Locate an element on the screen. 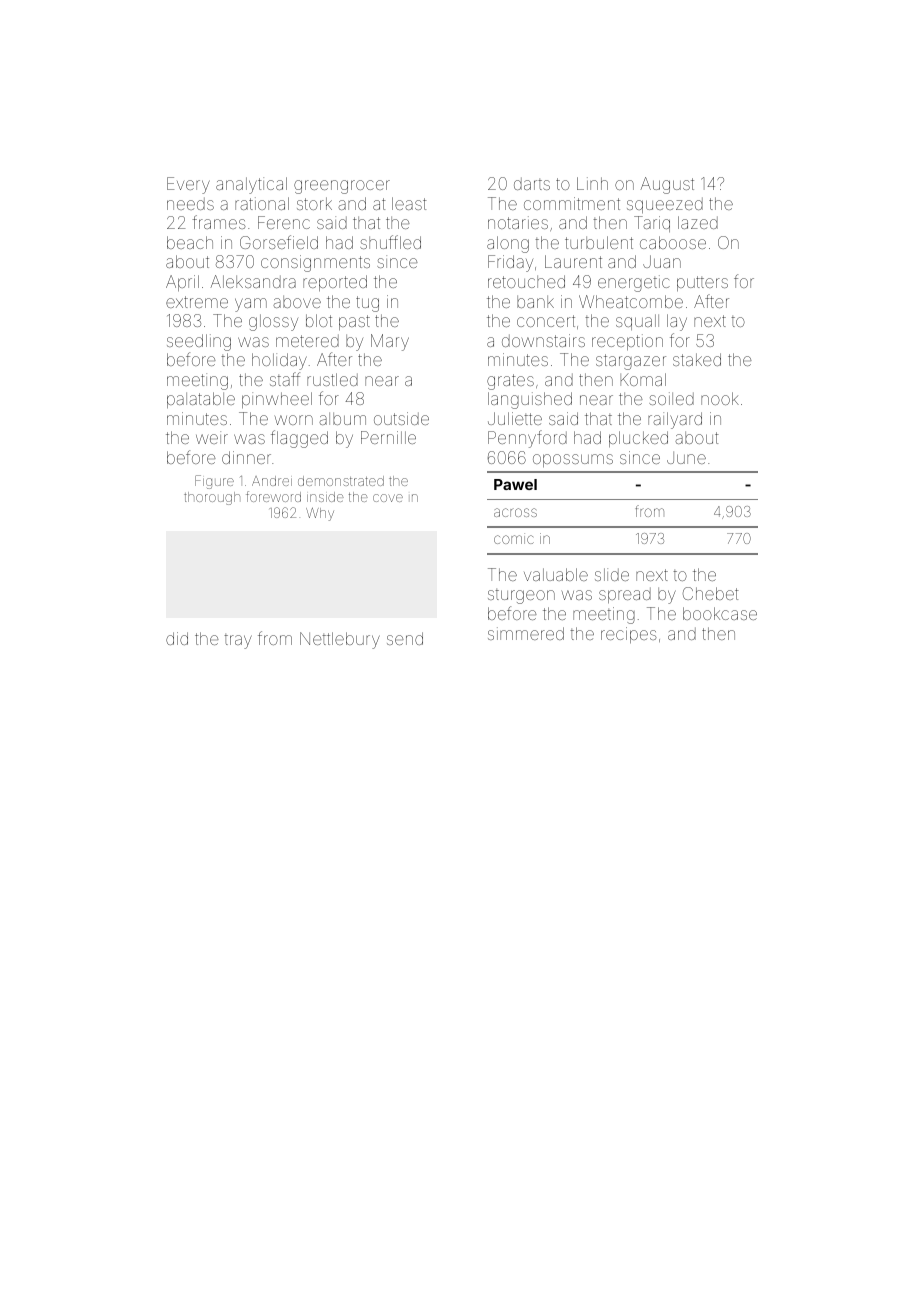 The image size is (924, 1311). bank is located at coordinates (535, 302).
